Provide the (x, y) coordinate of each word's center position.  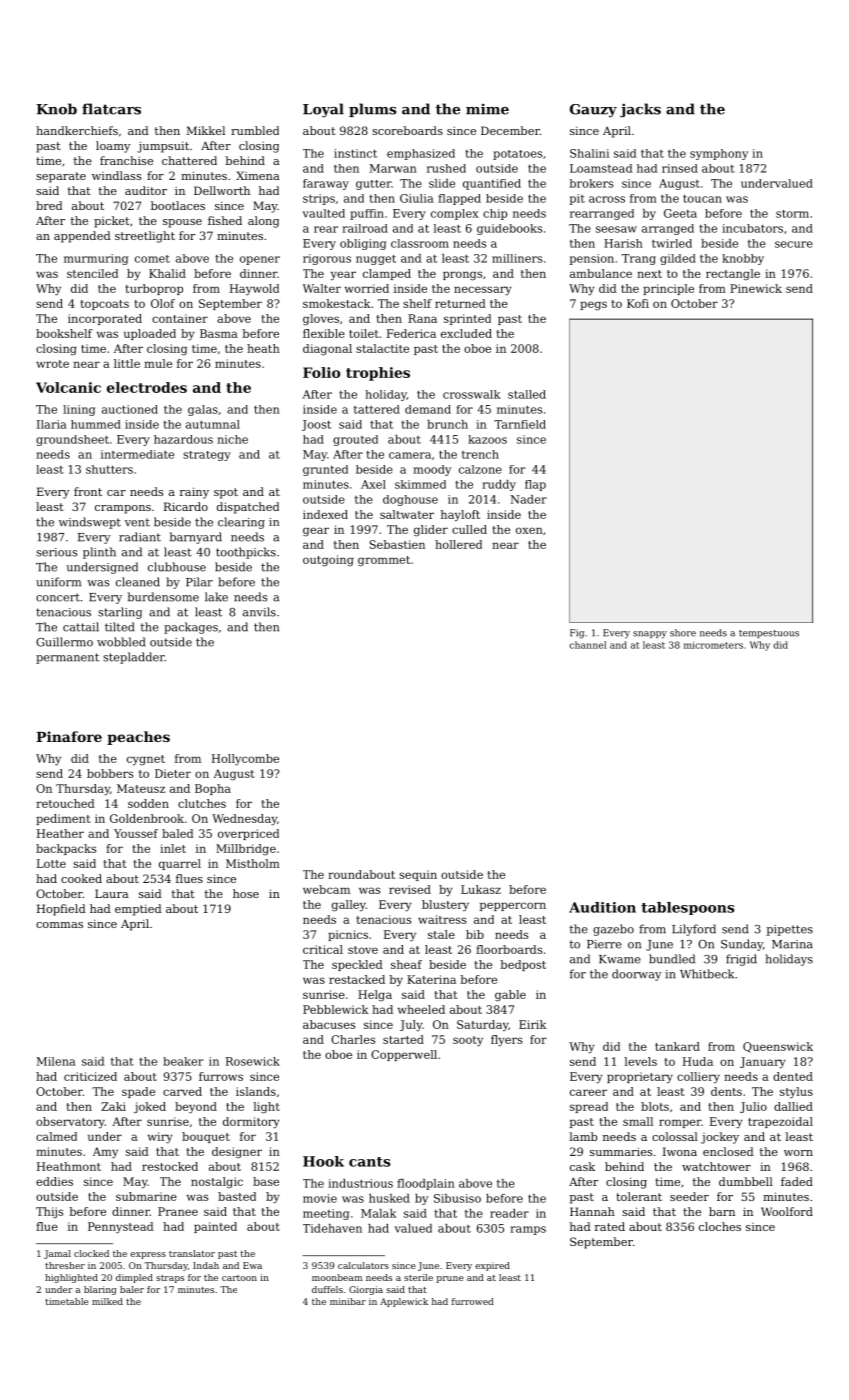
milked (107, 1301)
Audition (602, 907)
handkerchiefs (77, 130)
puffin (367, 214)
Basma (219, 333)
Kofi (638, 303)
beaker (183, 1061)
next (649, 274)
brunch (447, 424)
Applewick (404, 1302)
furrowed (473, 1301)
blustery (445, 906)
